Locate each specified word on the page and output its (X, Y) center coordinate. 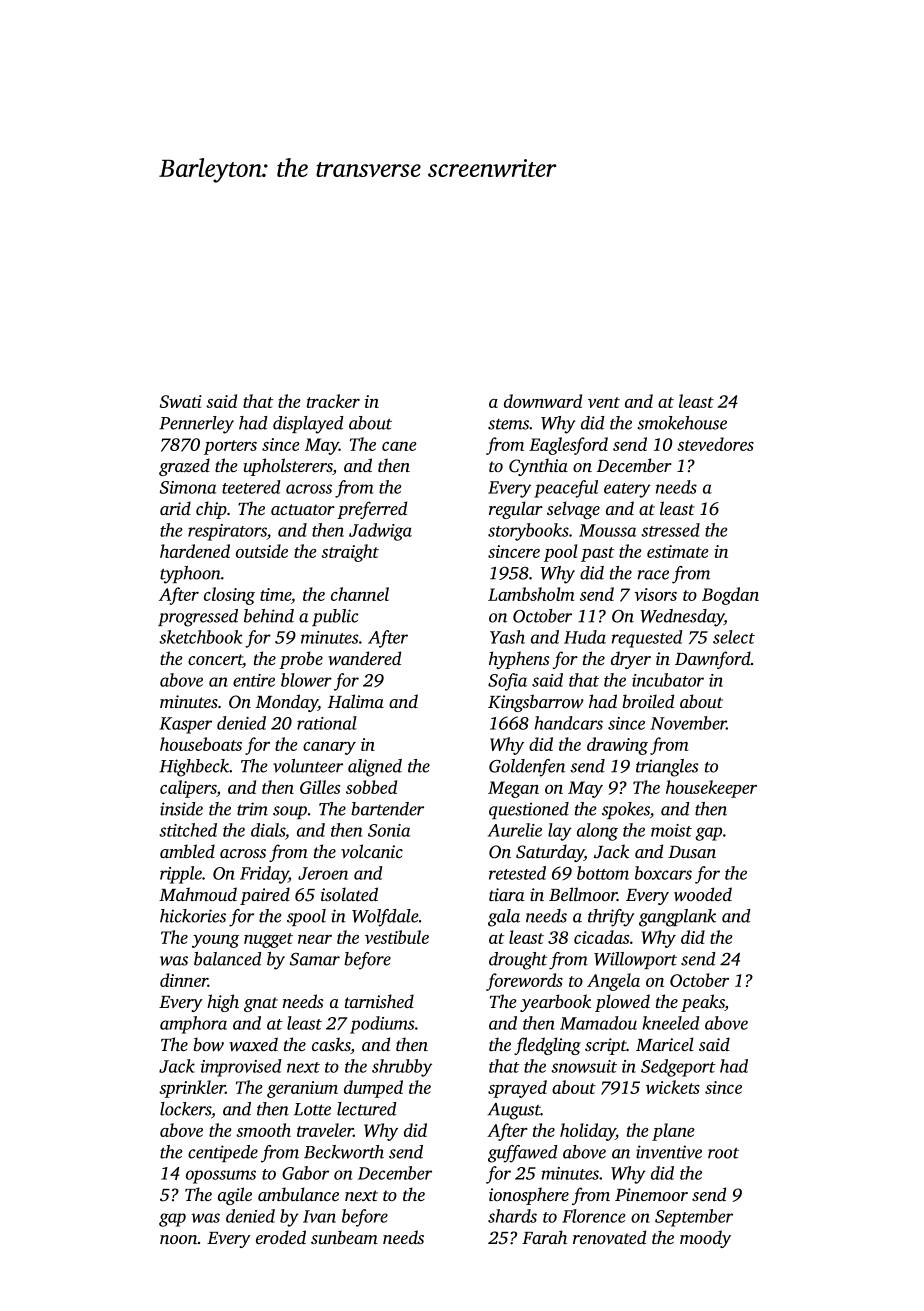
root (723, 1153)
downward (543, 401)
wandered (364, 658)
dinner (184, 980)
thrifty (611, 918)
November (688, 723)
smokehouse (682, 423)
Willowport (635, 960)
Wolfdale (385, 918)
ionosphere (529, 1196)
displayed (308, 425)
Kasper (185, 725)
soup (290, 812)
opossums (221, 1177)
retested (517, 873)
